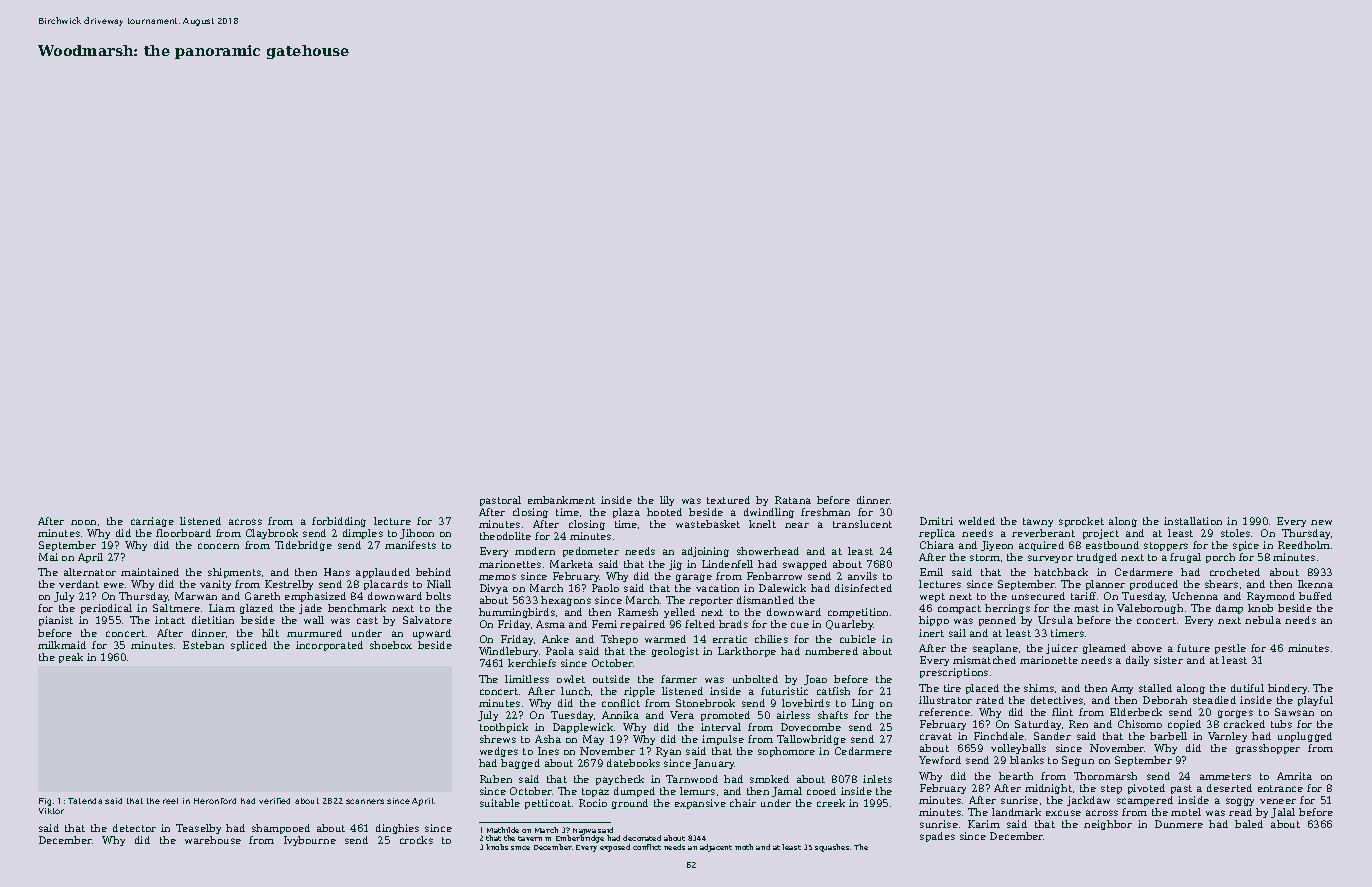 This document has width=1372, height=887. I want to click on shrews, so click(498, 739).
